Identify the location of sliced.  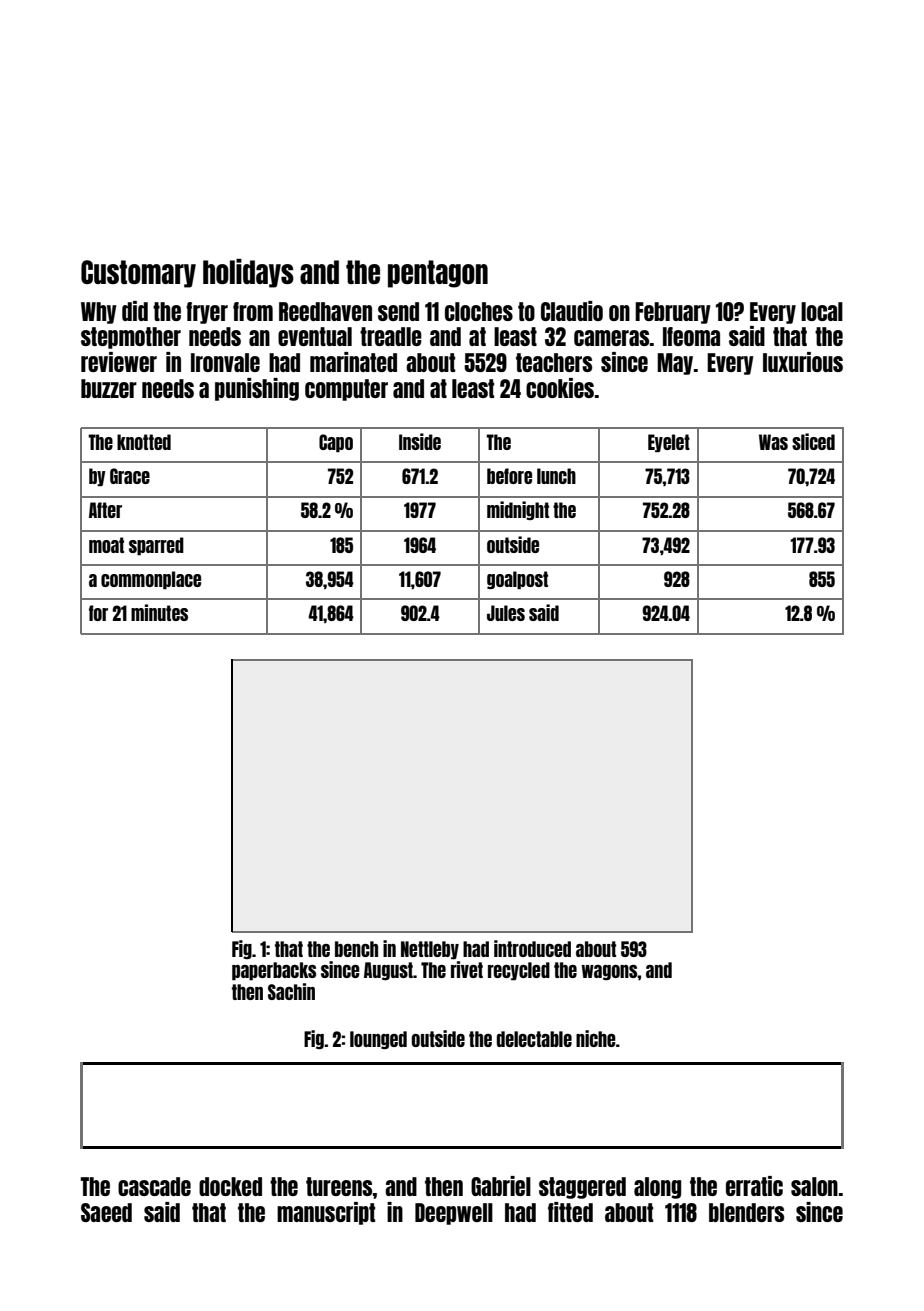
(813, 441).
